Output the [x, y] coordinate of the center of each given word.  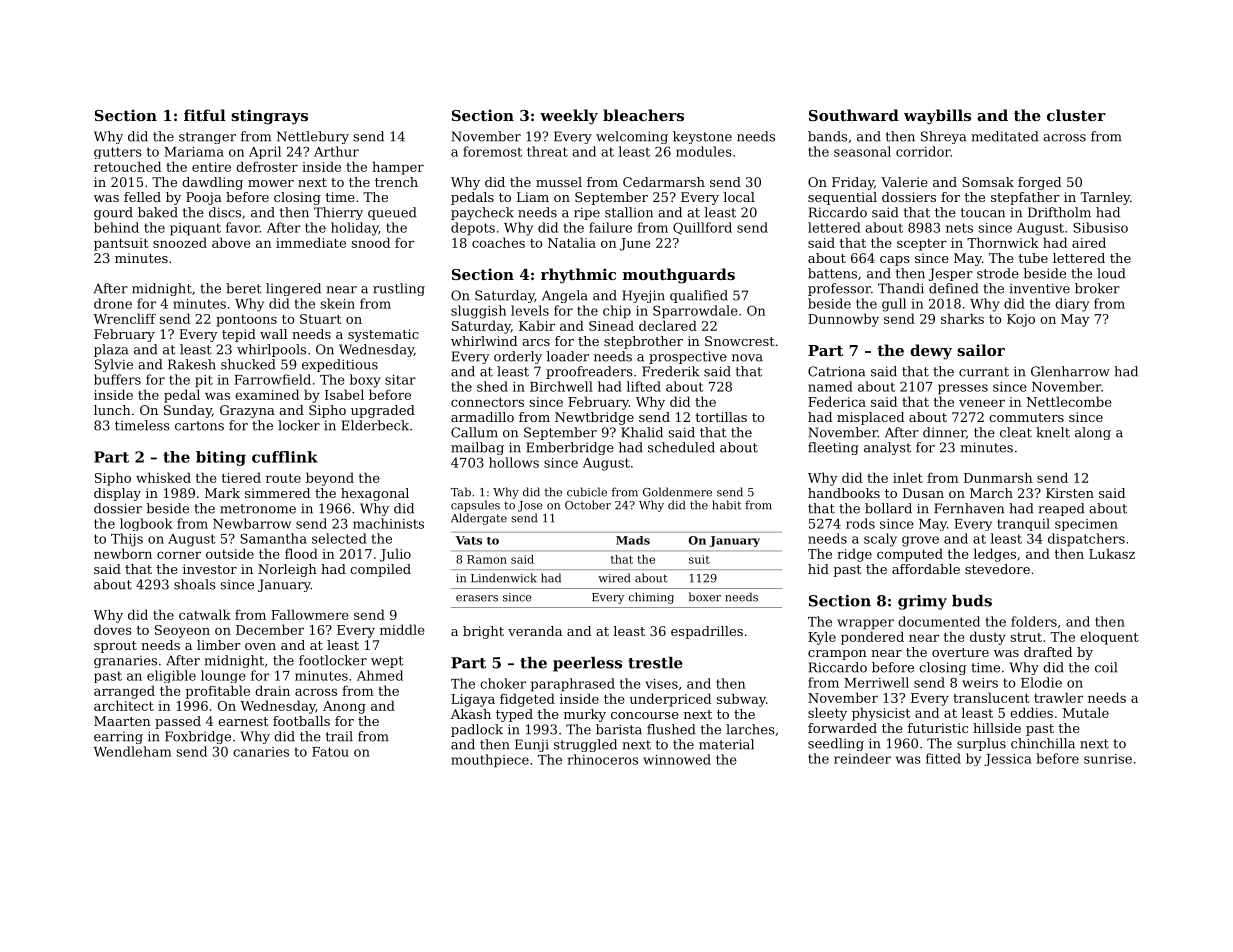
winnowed [677, 759]
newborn [123, 553]
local [739, 197]
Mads [633, 540]
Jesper [950, 274]
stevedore [997, 569]
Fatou [330, 752]
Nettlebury [313, 137]
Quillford [702, 228]
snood [370, 242]
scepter [922, 245]
